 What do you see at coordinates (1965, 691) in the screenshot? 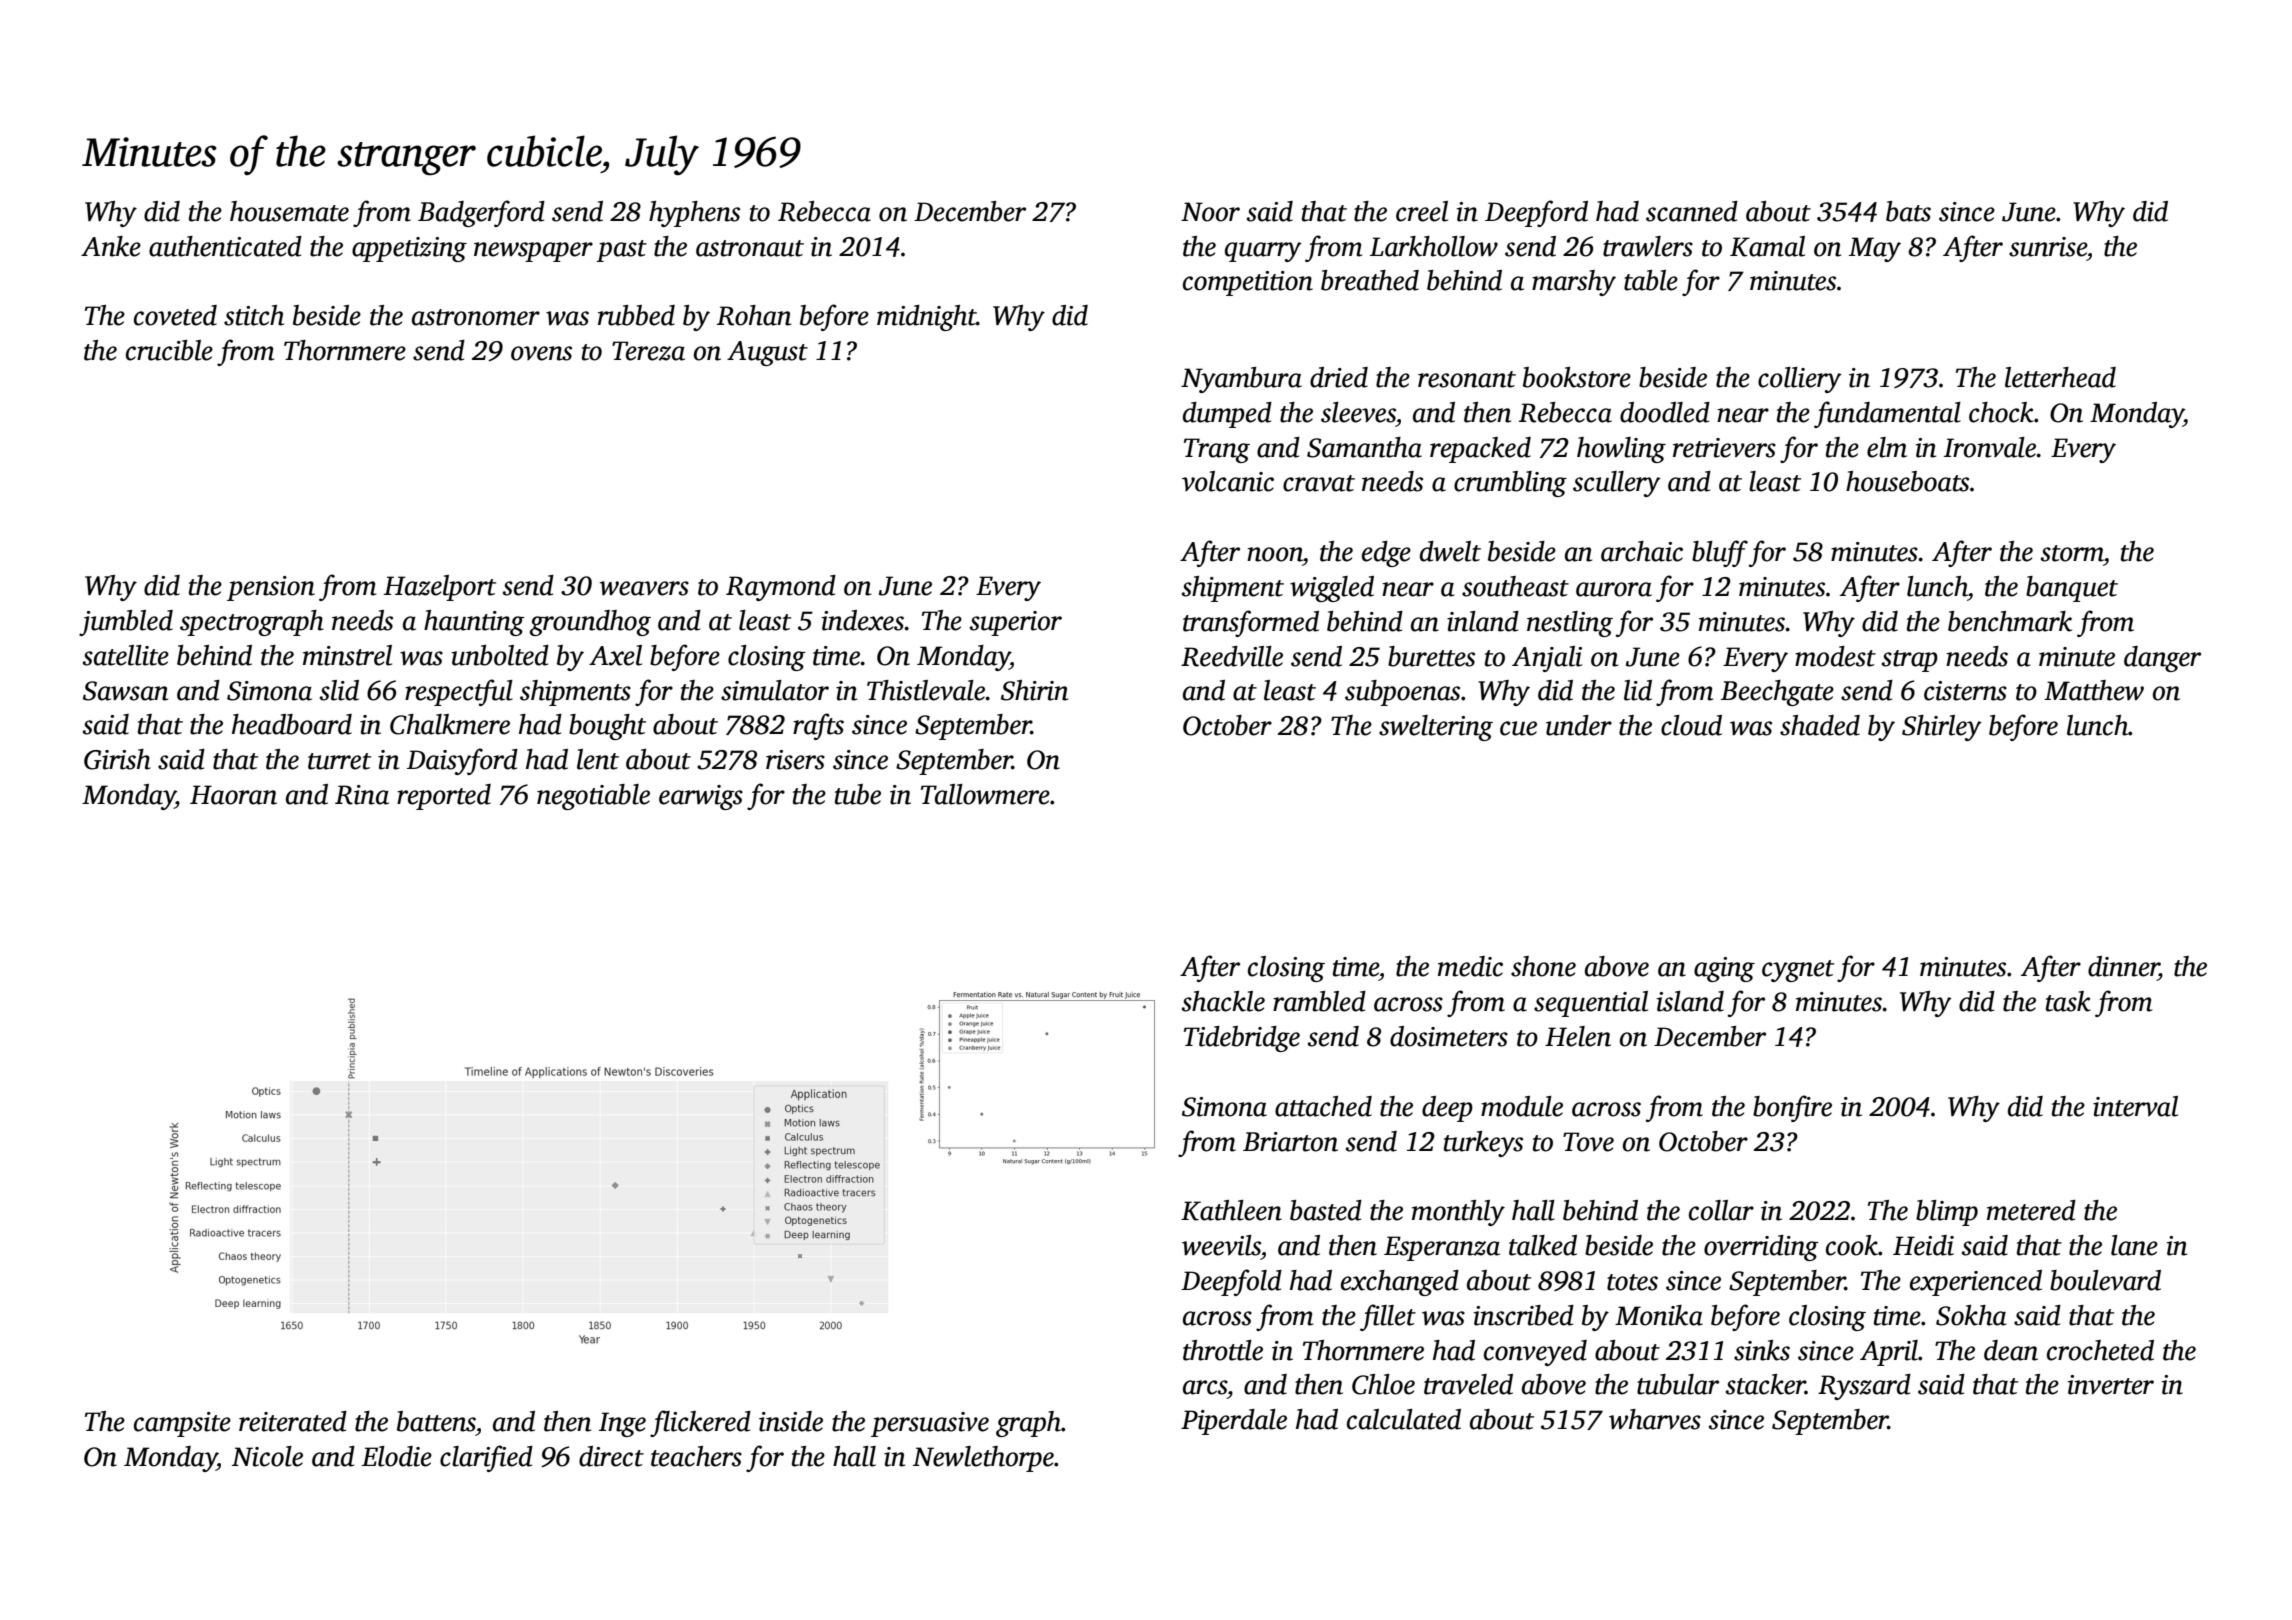
I see `cisterns` at bounding box center [1965, 691].
